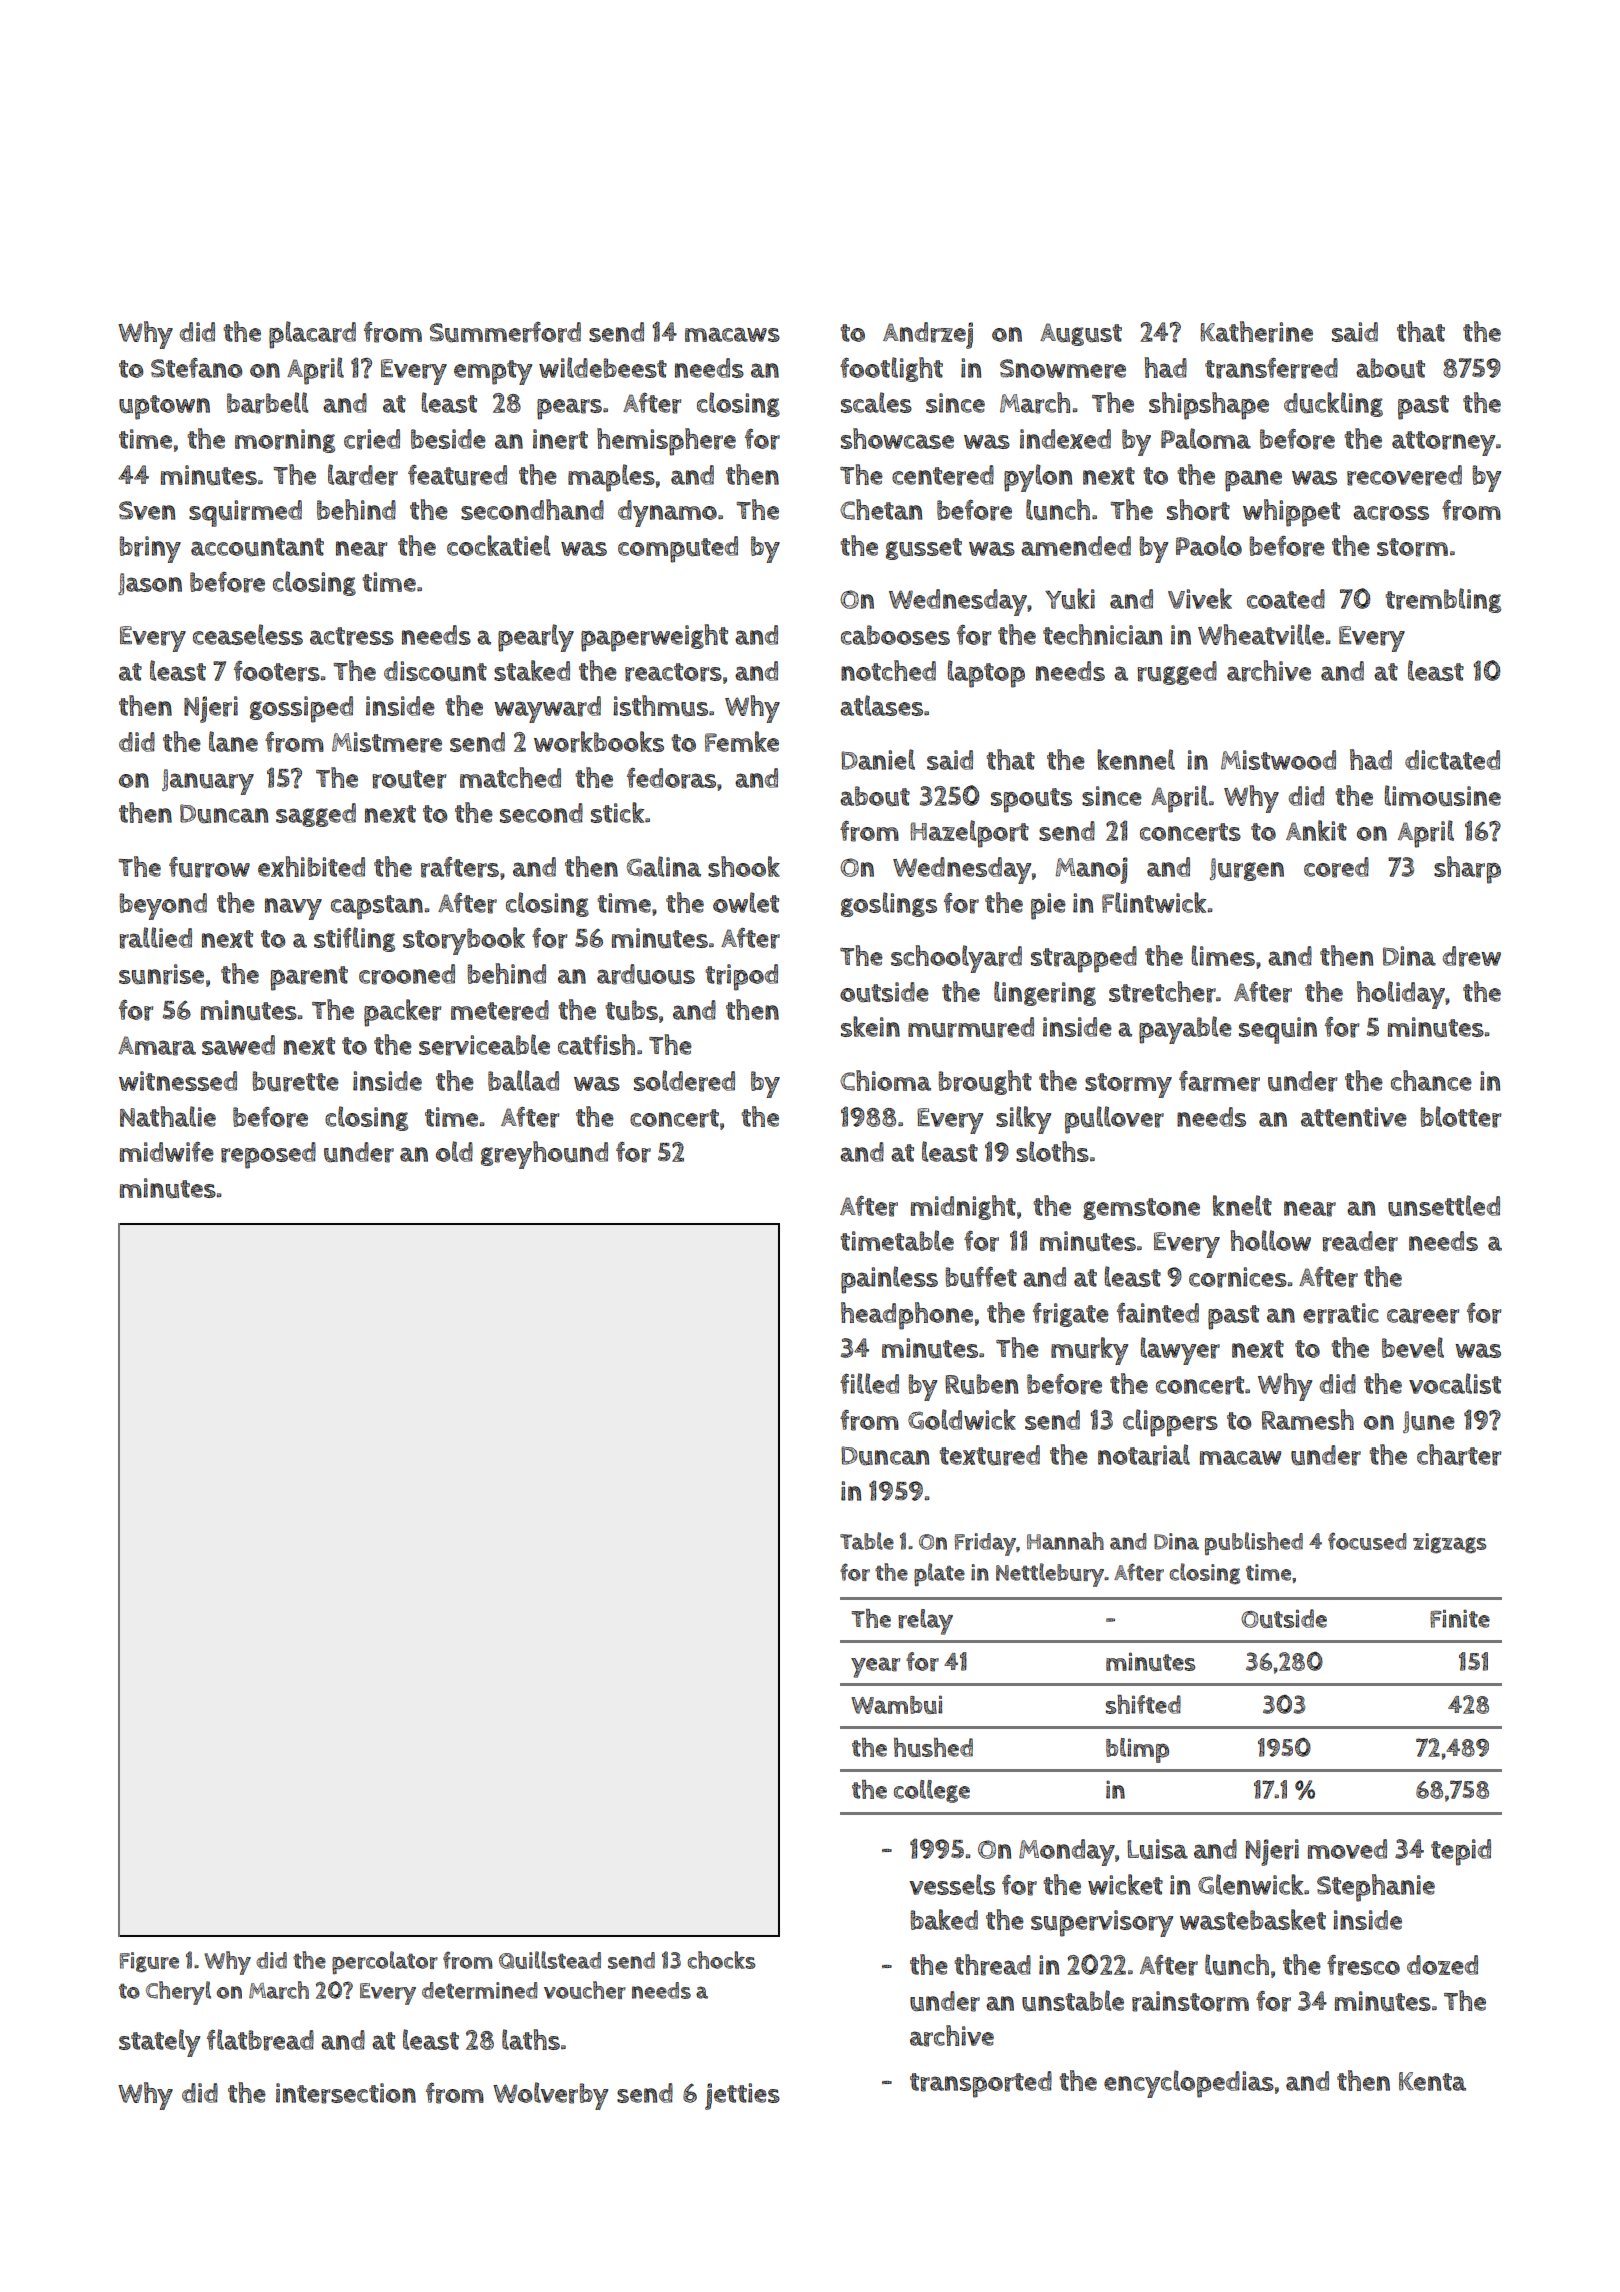 The image size is (1620, 2292). Describe the element at coordinates (673, 672) in the image. I see `reactors` at that location.
